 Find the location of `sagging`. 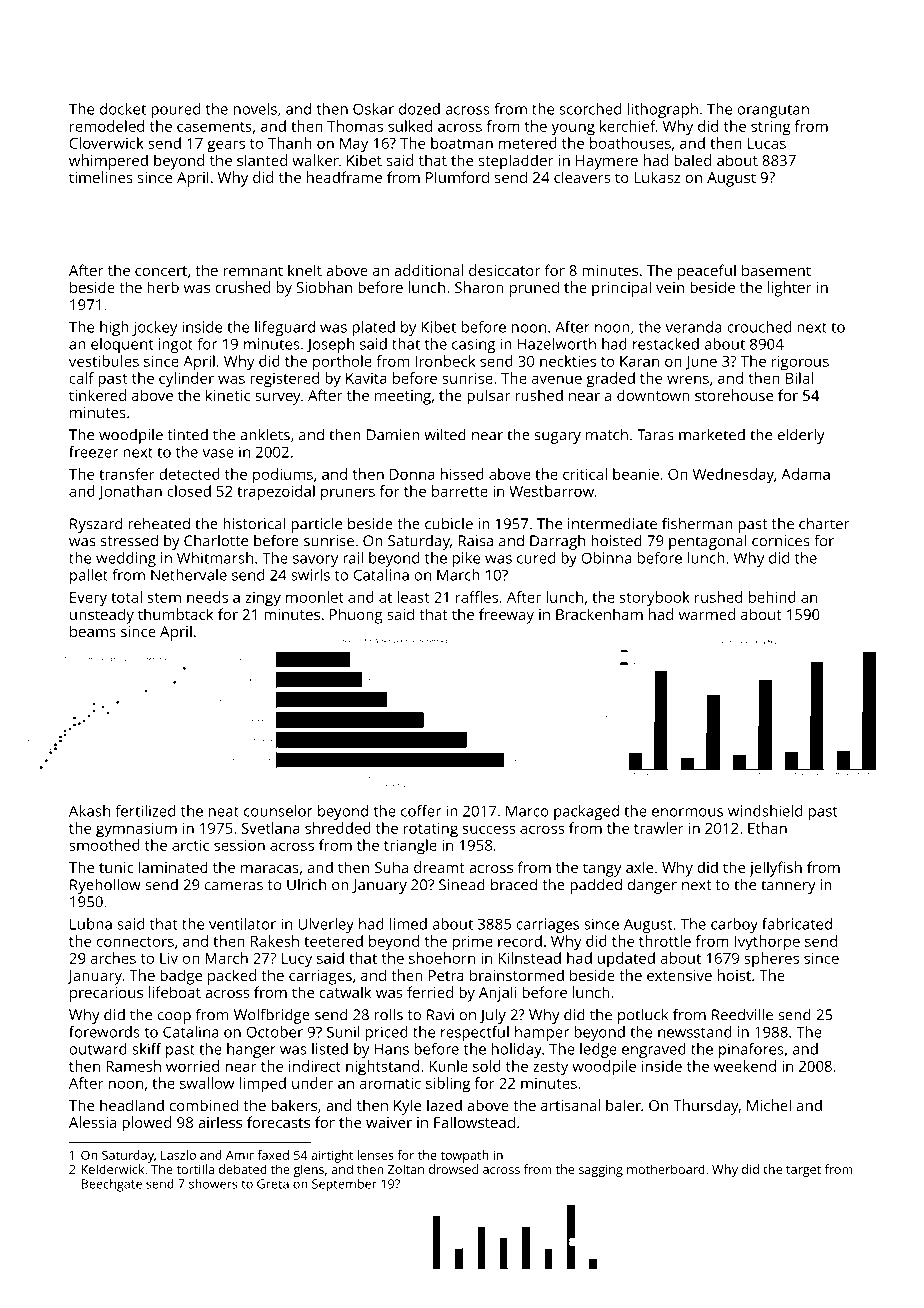

sagging is located at coordinates (601, 1171).
